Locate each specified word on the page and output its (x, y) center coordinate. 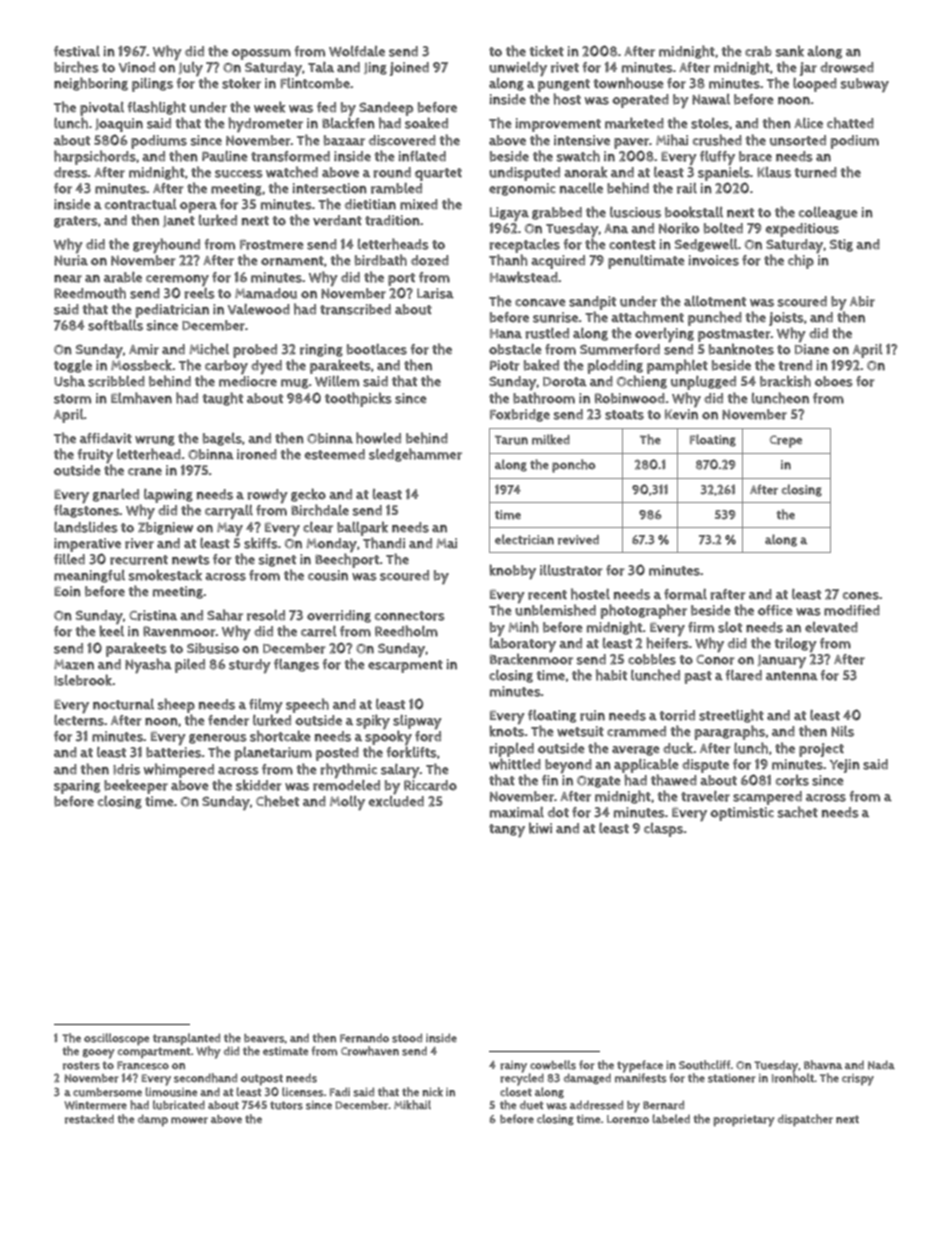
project (821, 750)
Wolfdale (357, 51)
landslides (86, 527)
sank (790, 51)
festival (77, 51)
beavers (264, 1038)
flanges (296, 665)
